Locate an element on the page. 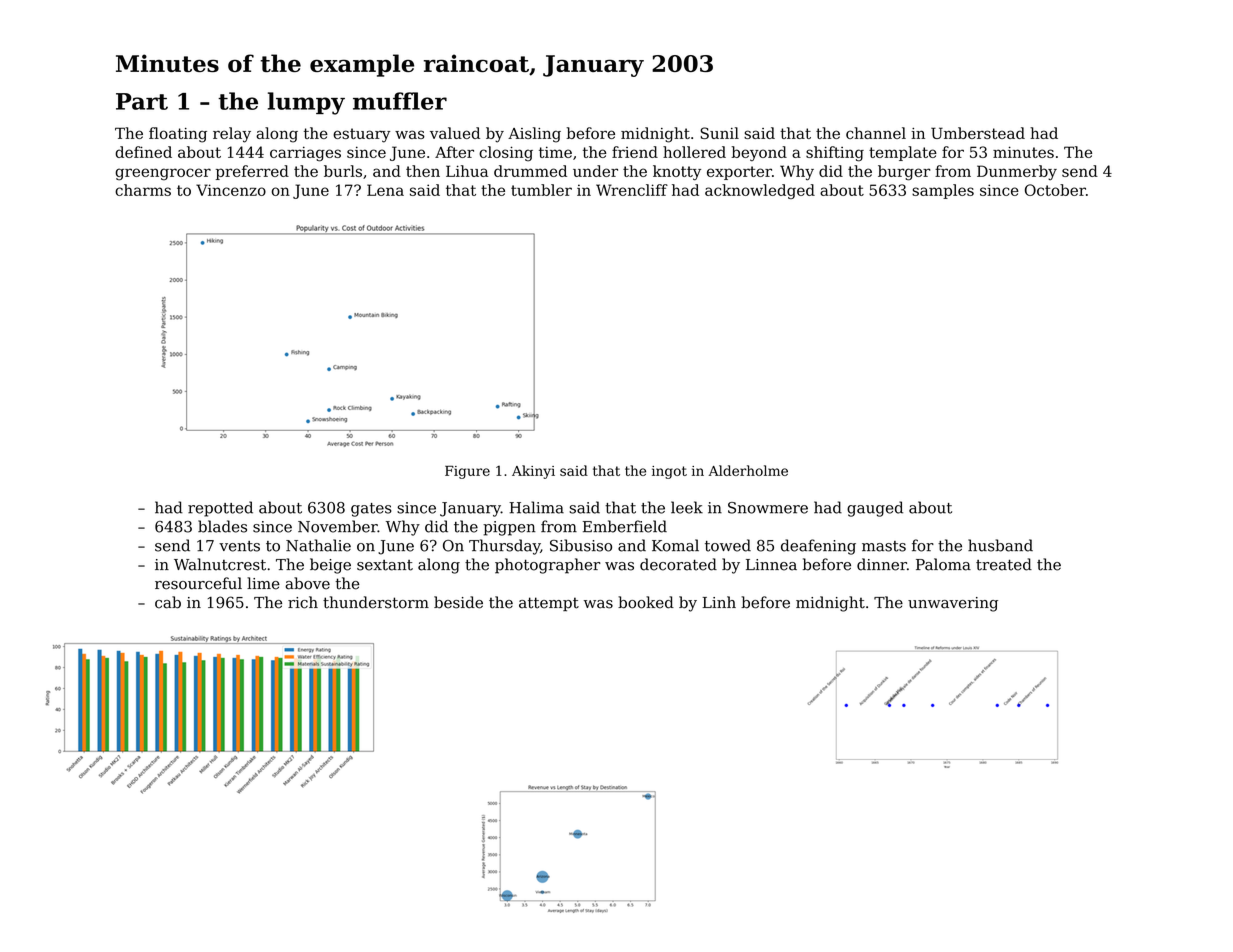 The width and height of the image is (1233, 952). gauged is located at coordinates (875, 509).
